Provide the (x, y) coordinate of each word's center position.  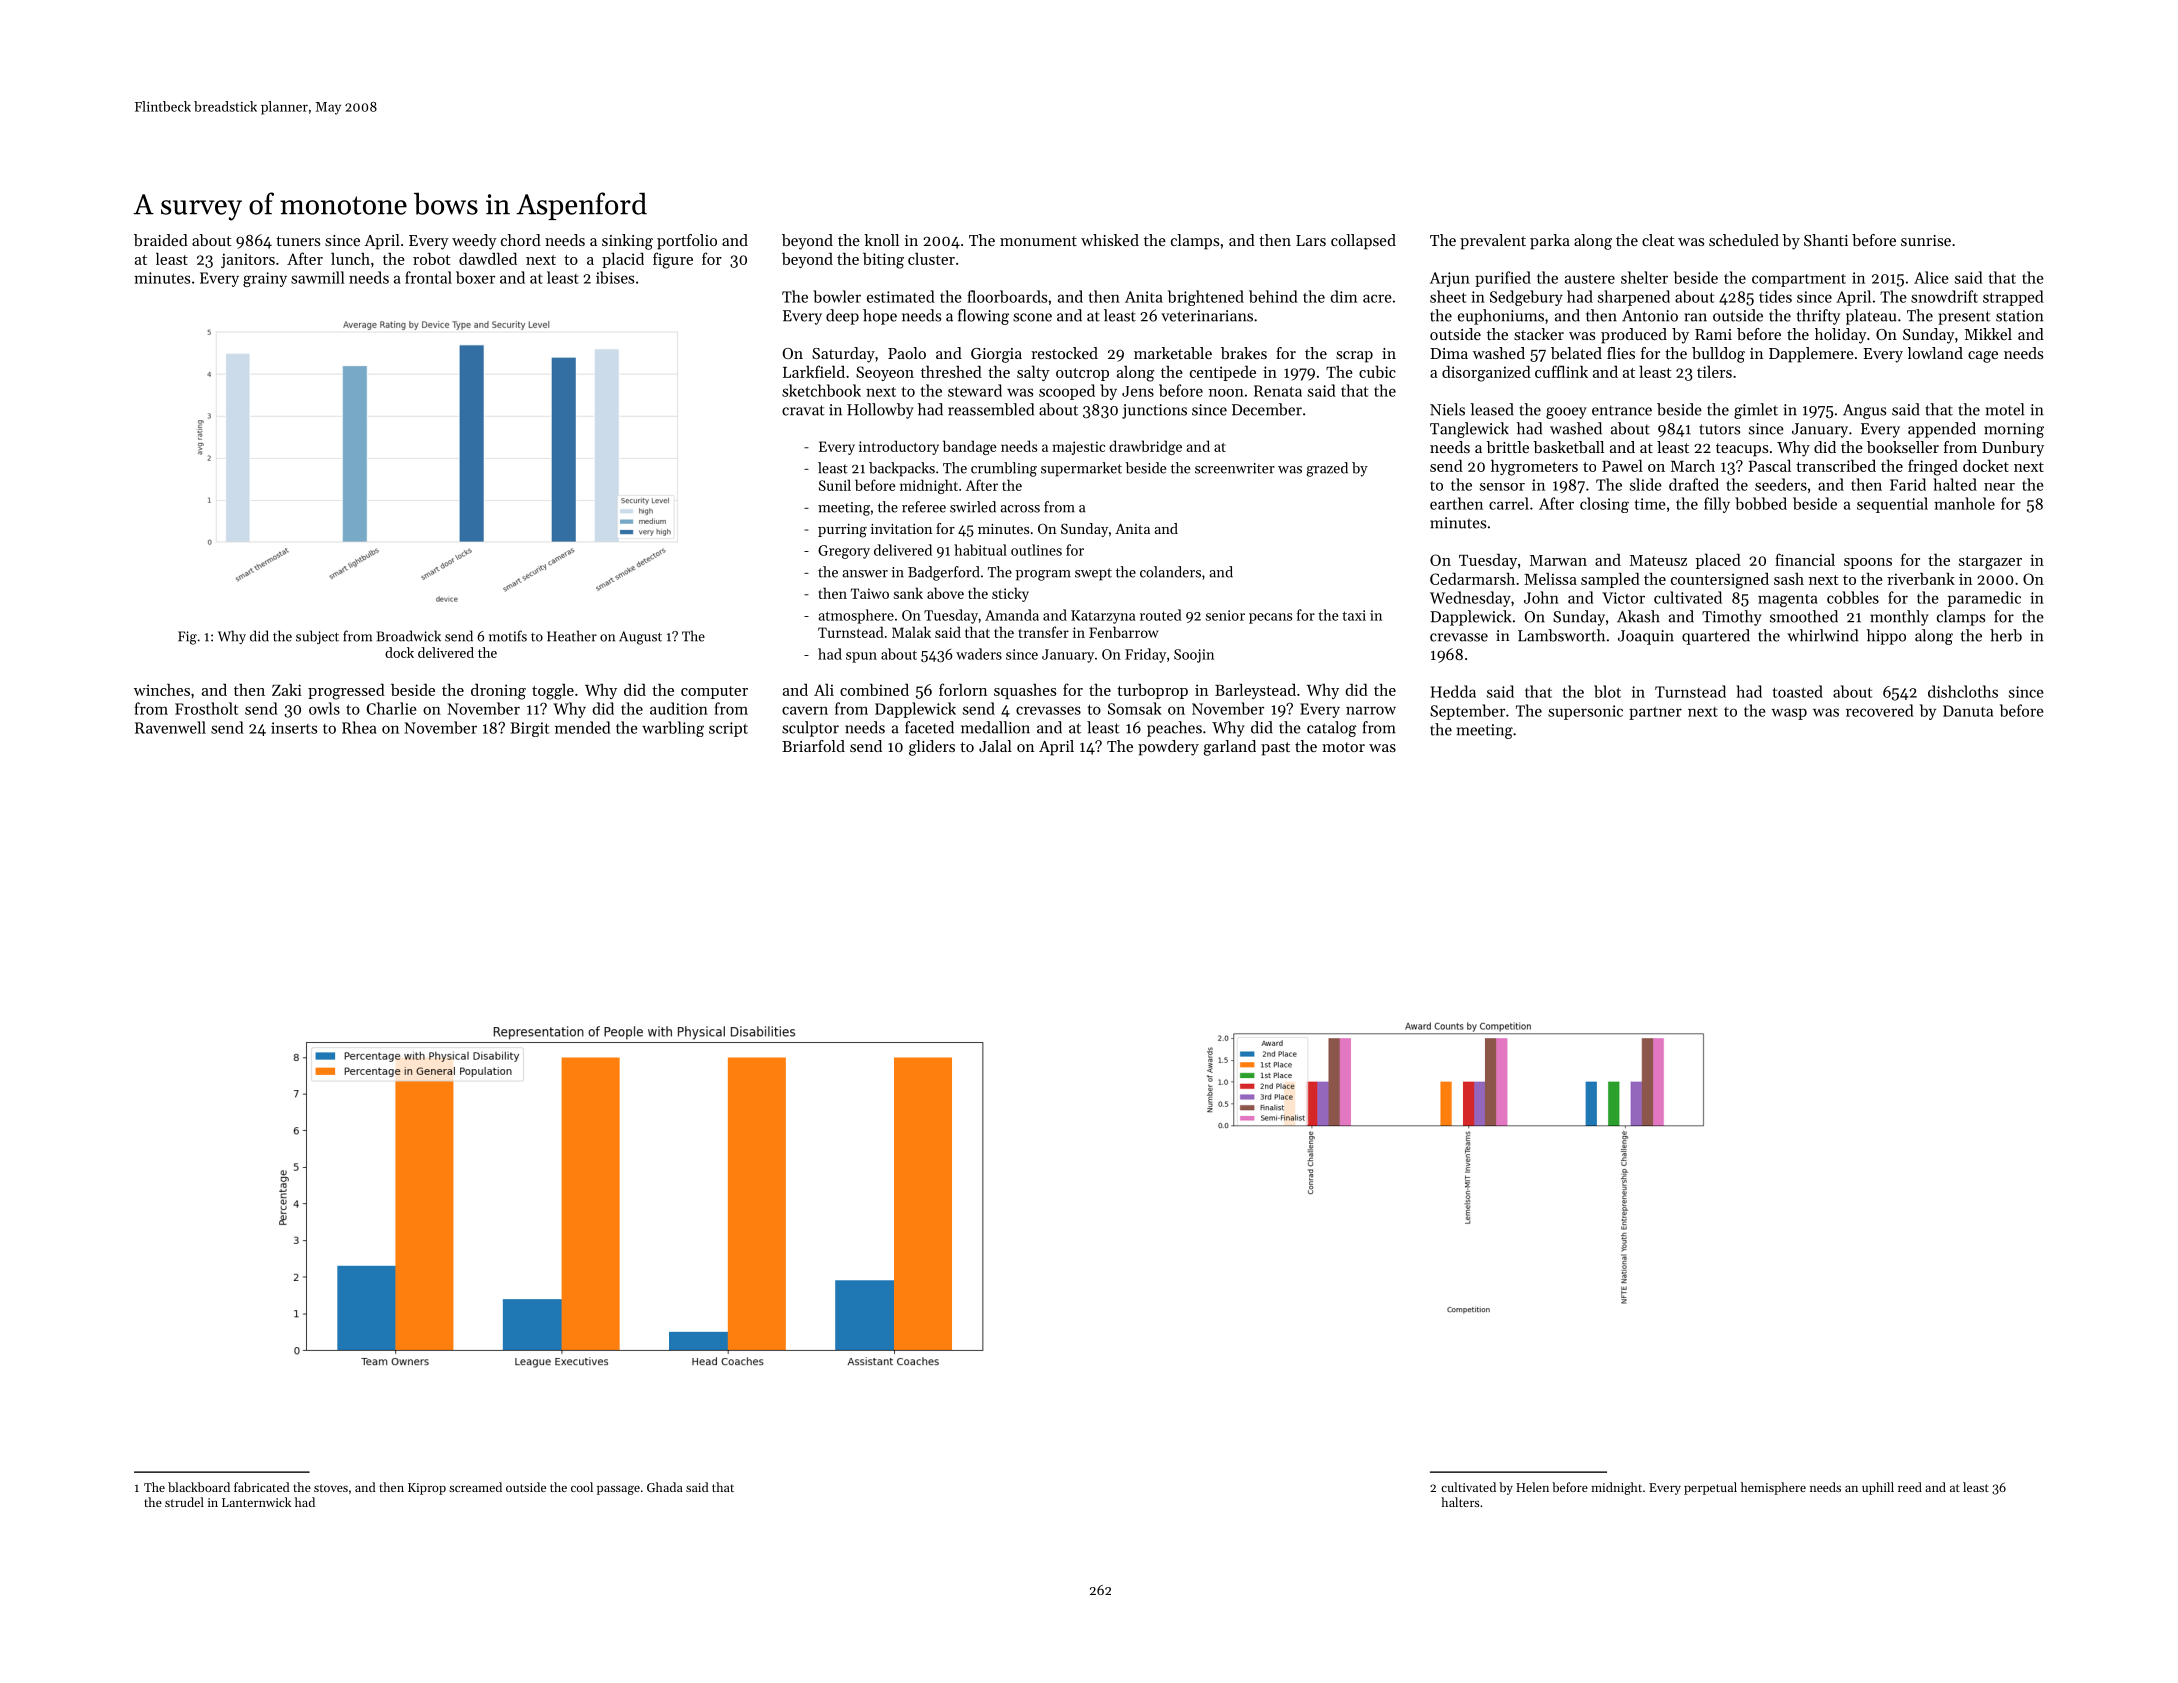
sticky (1010, 594)
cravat (803, 410)
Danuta (1968, 711)
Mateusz (1658, 560)
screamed (475, 1487)
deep (842, 317)
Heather (572, 636)
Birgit (530, 729)
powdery (1168, 748)
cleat (1658, 240)
